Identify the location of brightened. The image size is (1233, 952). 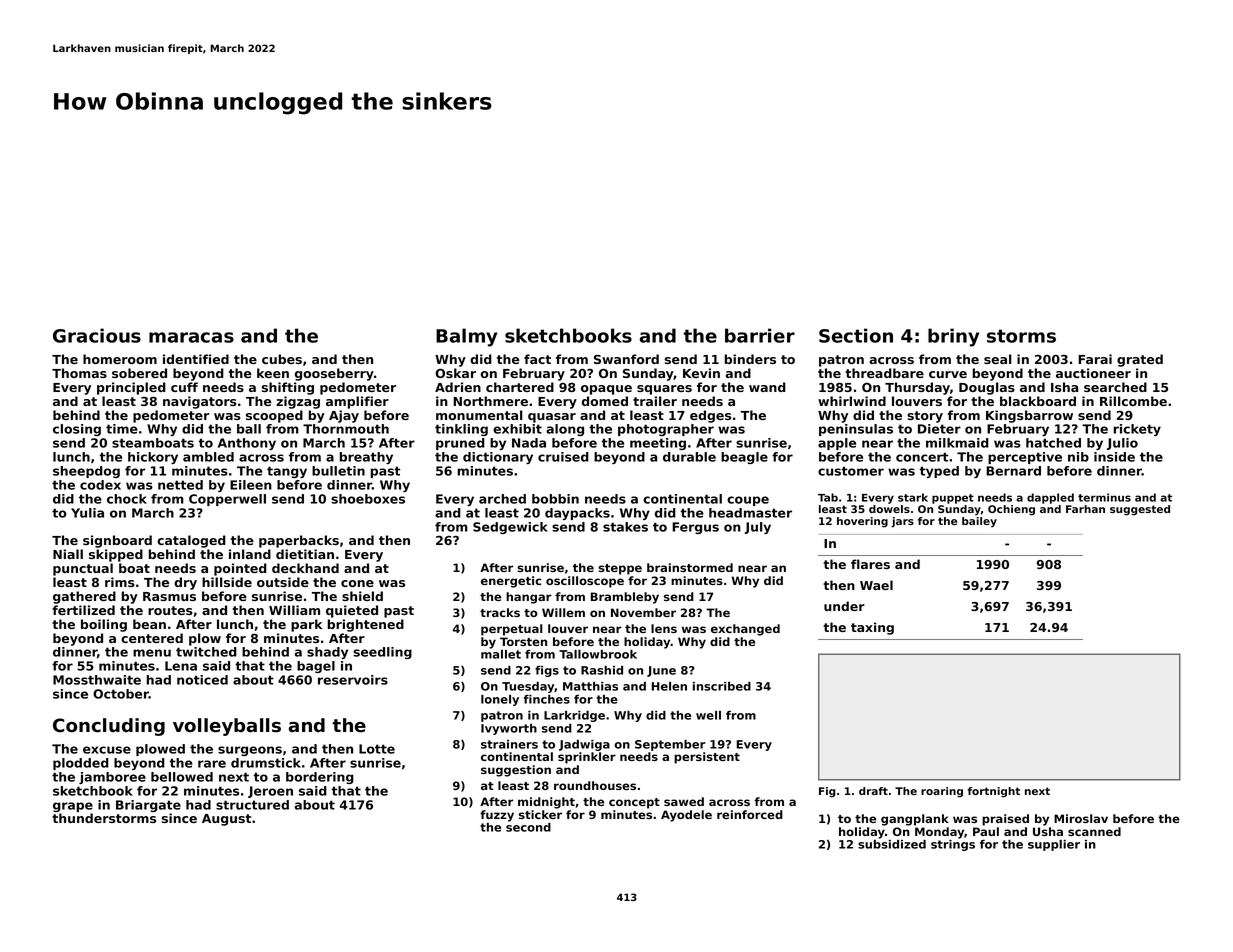
(366, 625).
